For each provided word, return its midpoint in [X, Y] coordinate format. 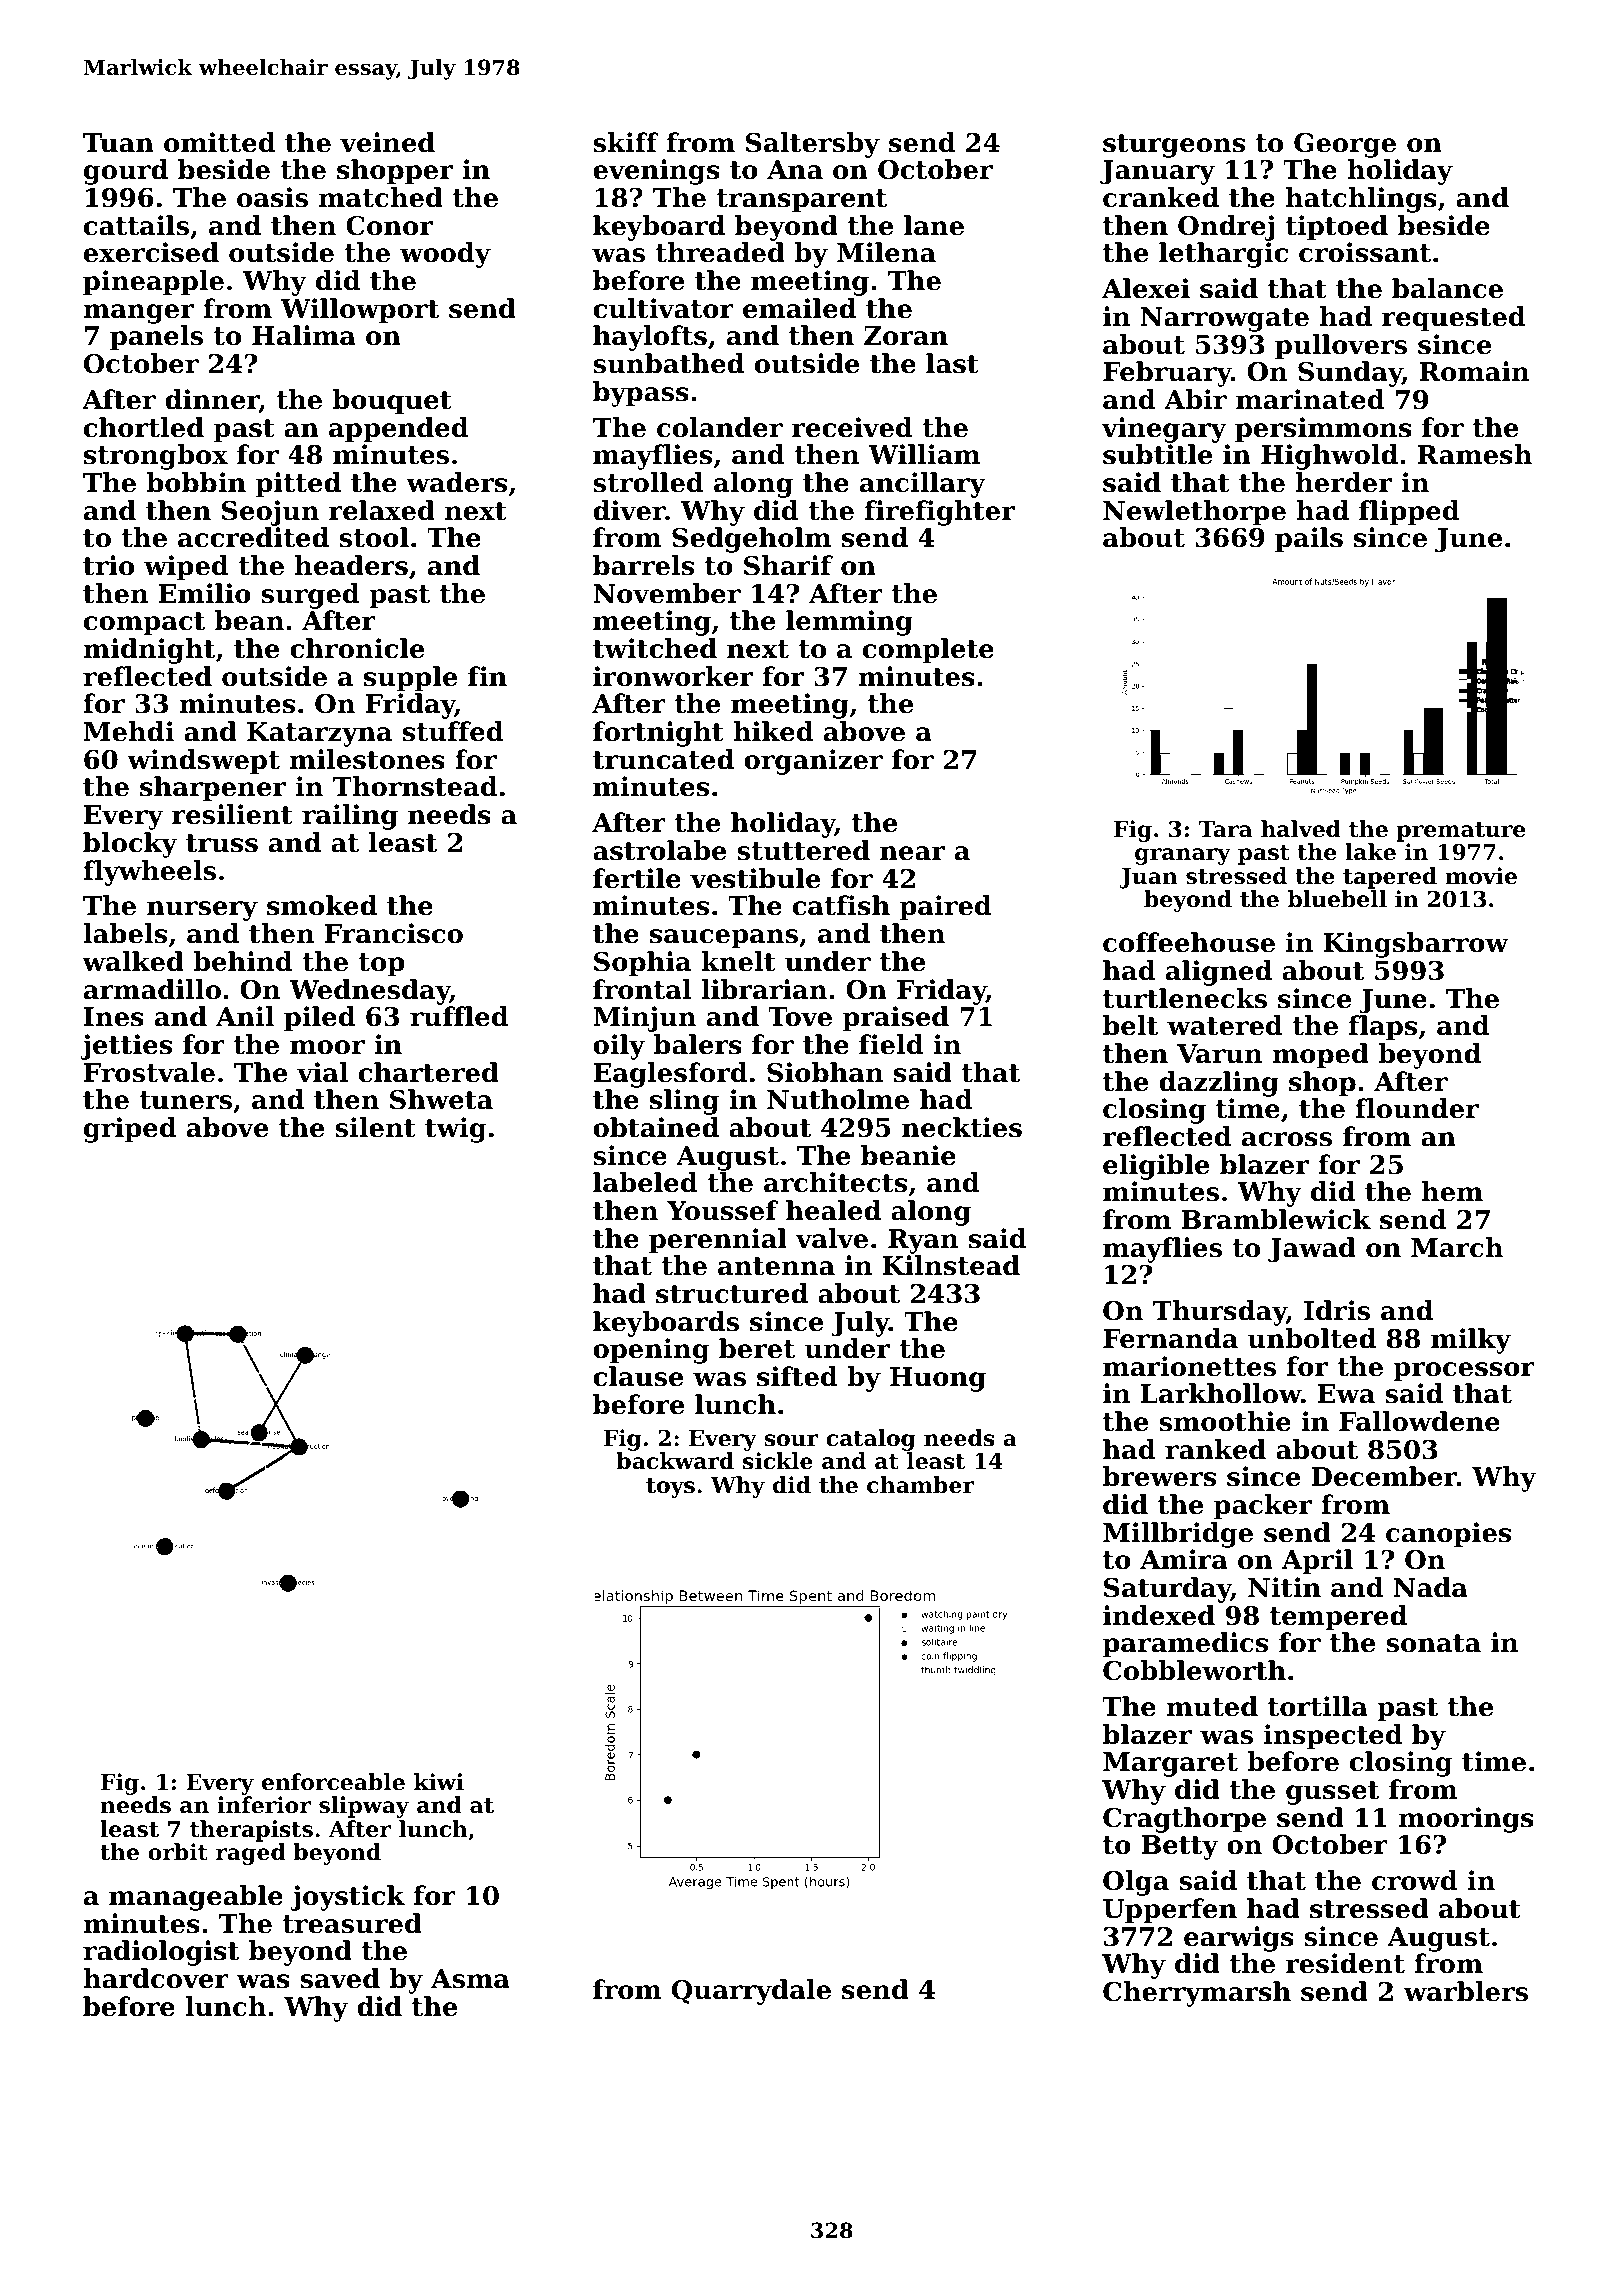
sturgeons [1174, 146]
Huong [938, 1379]
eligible [1156, 1167]
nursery [202, 911]
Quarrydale [751, 1992]
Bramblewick [1276, 1219]
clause [638, 1376]
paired [945, 908]
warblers [1466, 1991]
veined [387, 142]
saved [340, 1978]
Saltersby [813, 145]
